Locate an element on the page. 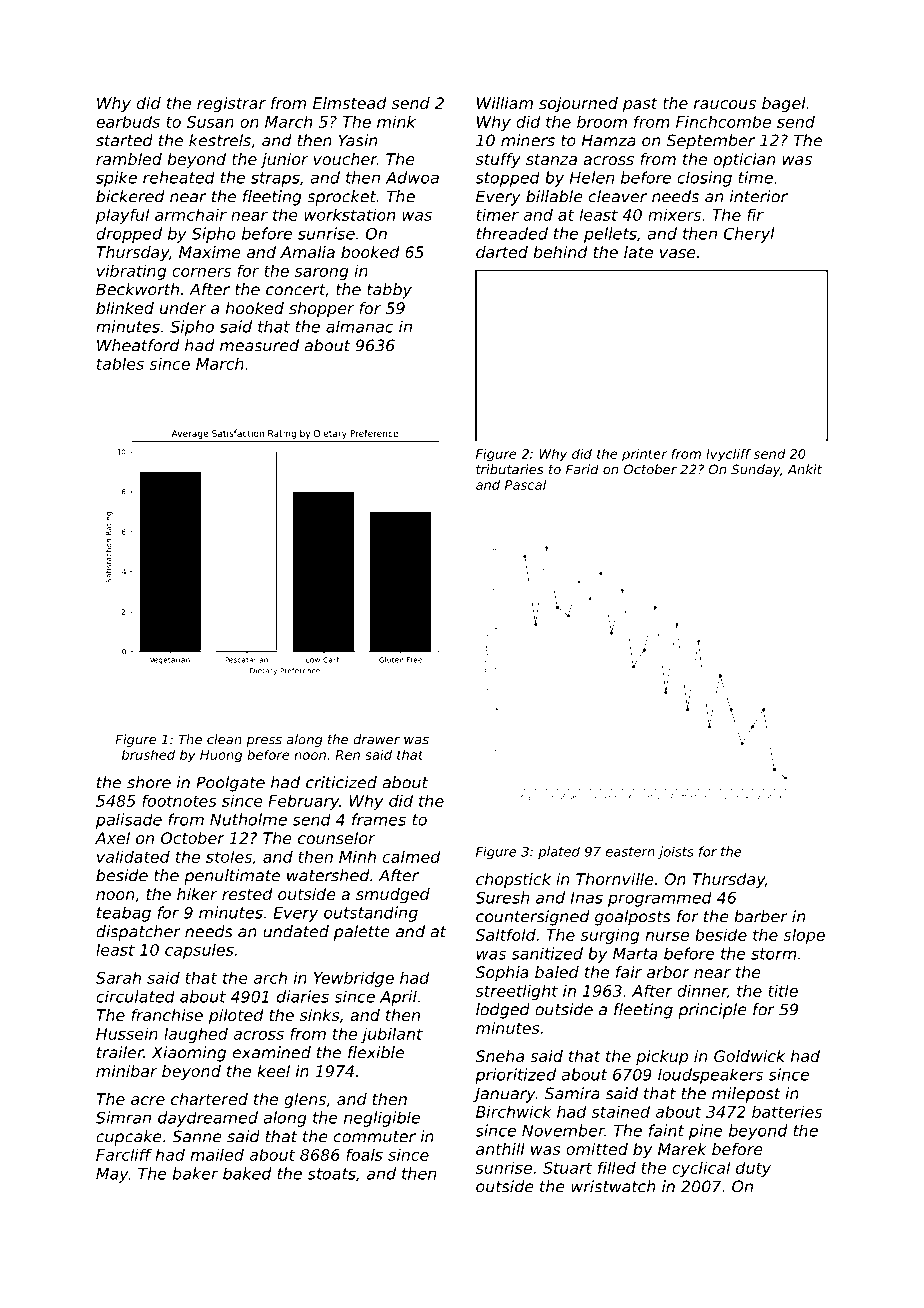 The width and height of the document is (924, 1308). palette is located at coordinates (362, 933).
